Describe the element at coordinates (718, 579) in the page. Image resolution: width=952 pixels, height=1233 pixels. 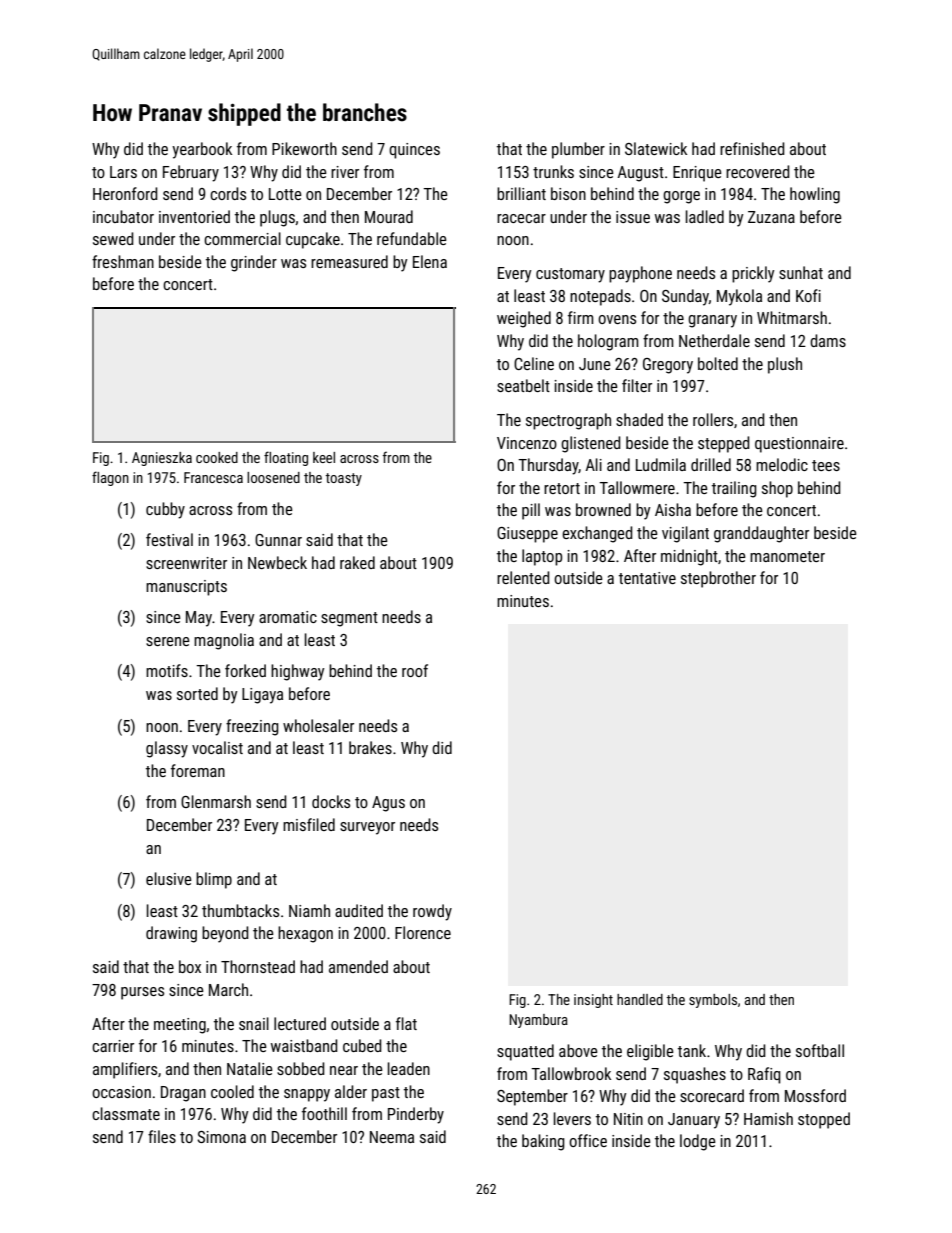
I see `stepbrother` at that location.
